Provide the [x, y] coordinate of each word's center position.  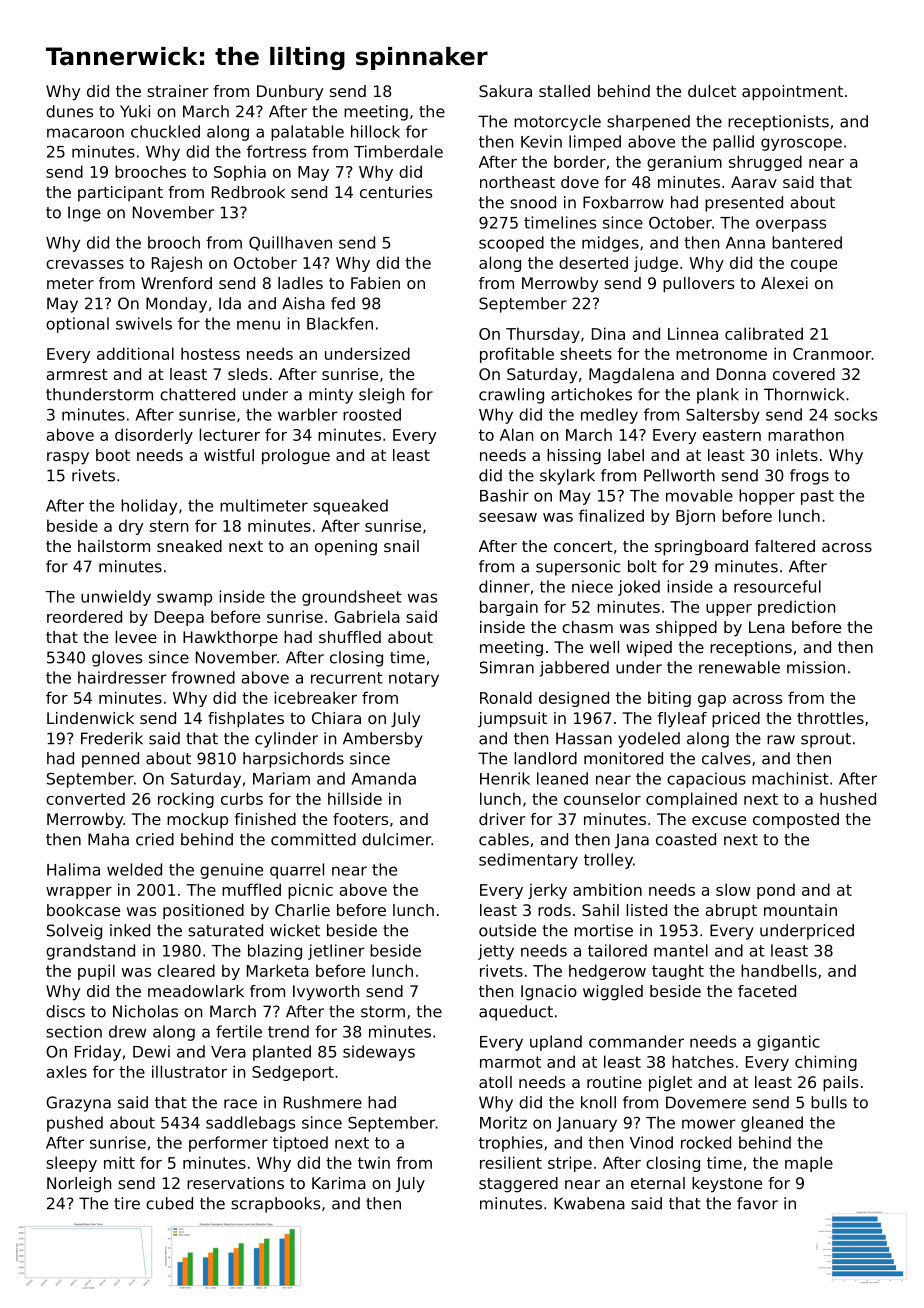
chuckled [165, 131]
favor [757, 1203]
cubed [169, 1203]
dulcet [712, 91]
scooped [511, 244]
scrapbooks [275, 1205]
